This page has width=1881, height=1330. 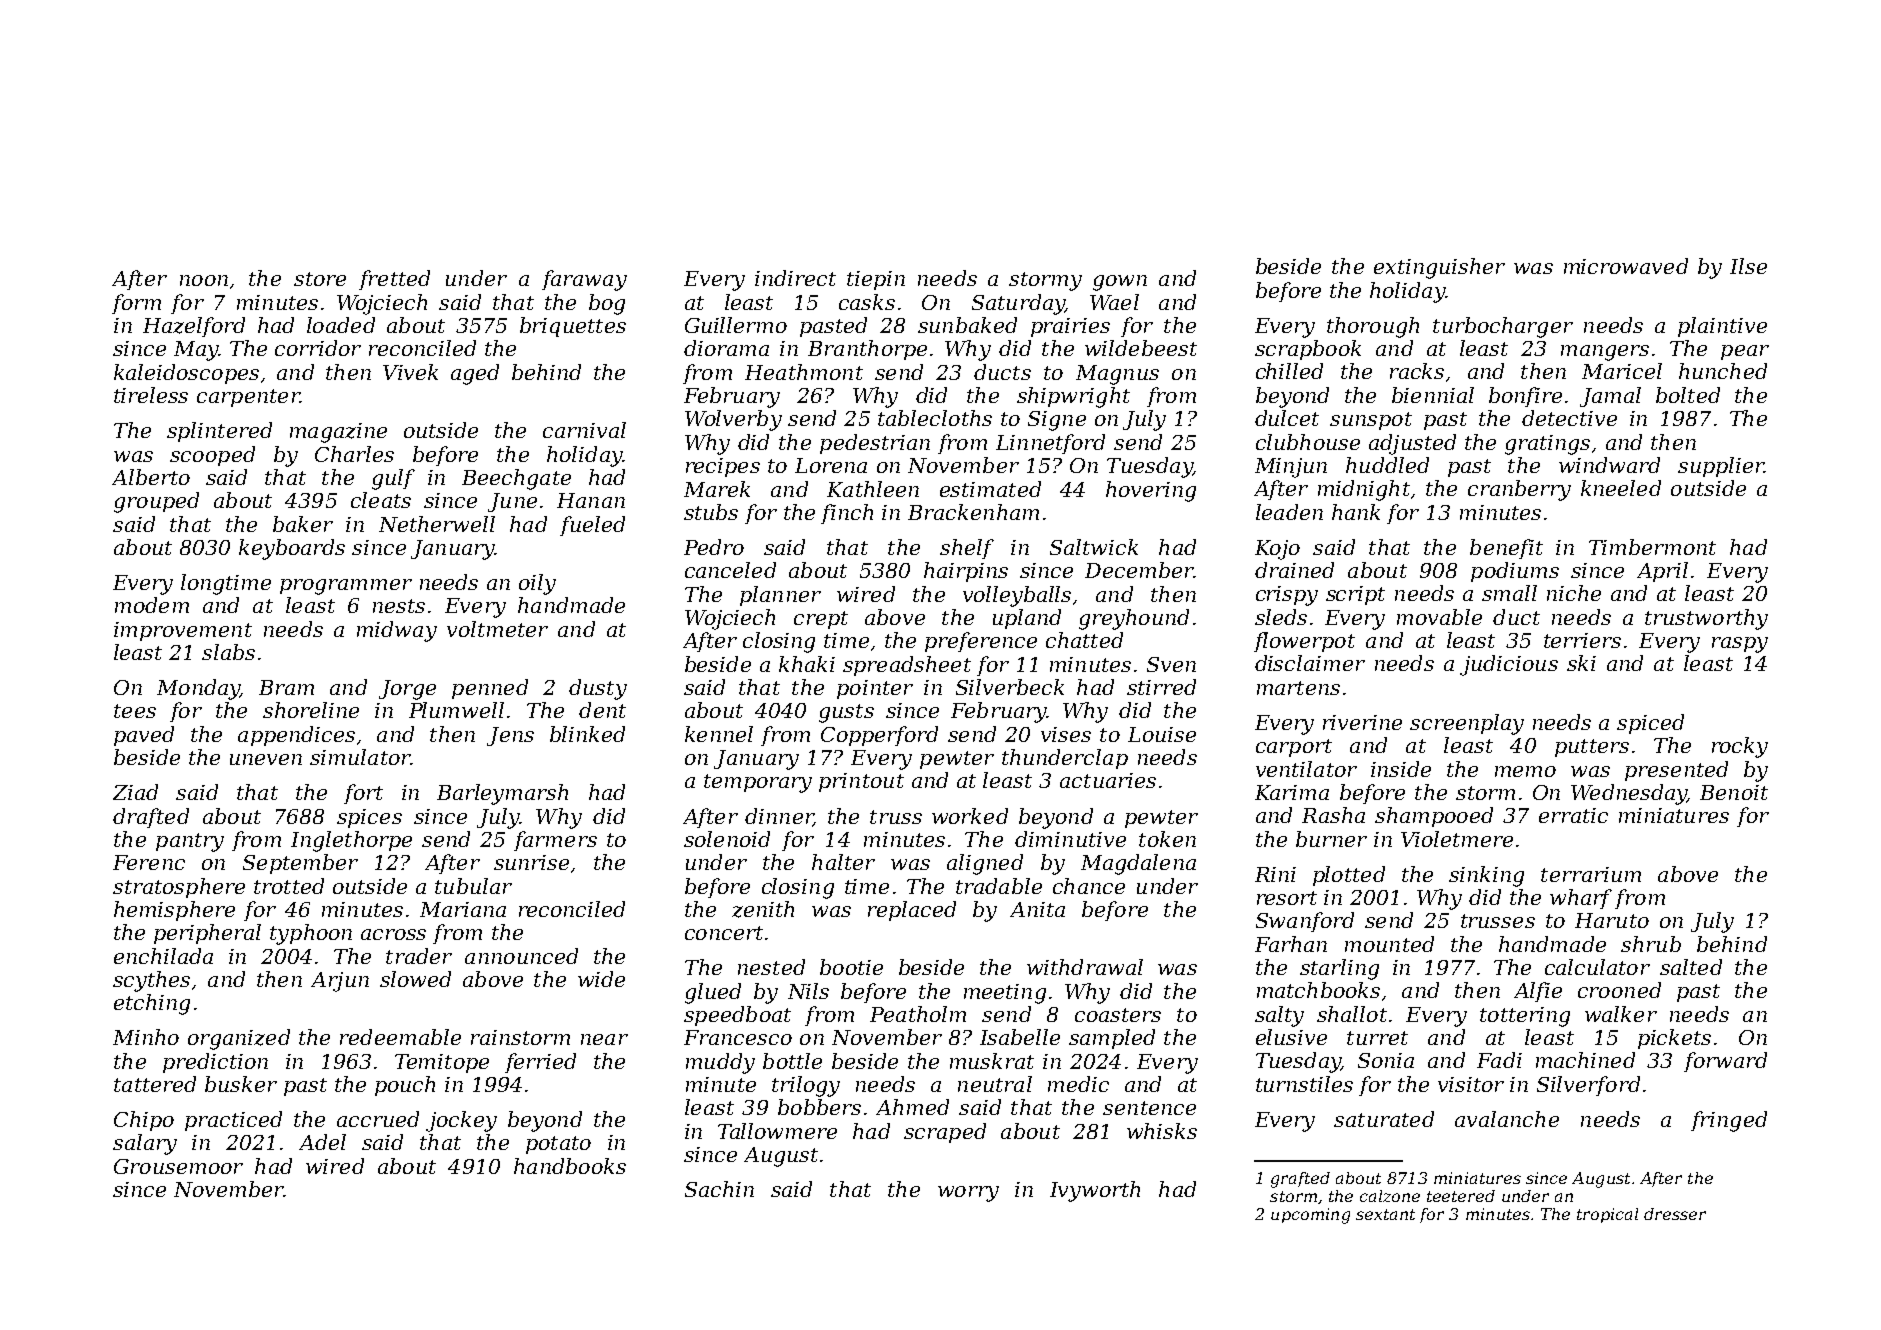 I want to click on Hazelford, so click(x=194, y=327).
